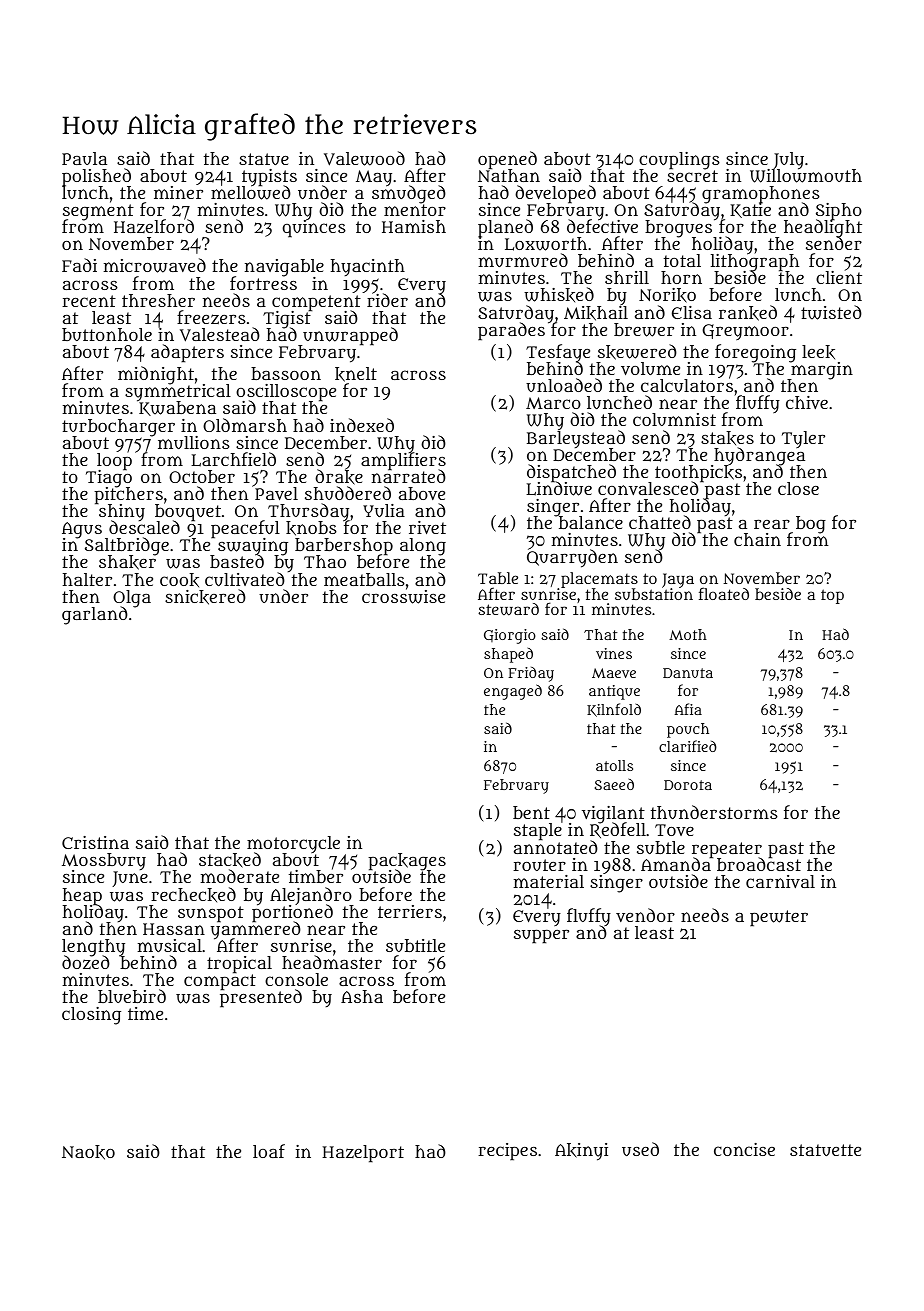 The width and height of the screenshot is (924, 1311). I want to click on ranked, so click(748, 313).
